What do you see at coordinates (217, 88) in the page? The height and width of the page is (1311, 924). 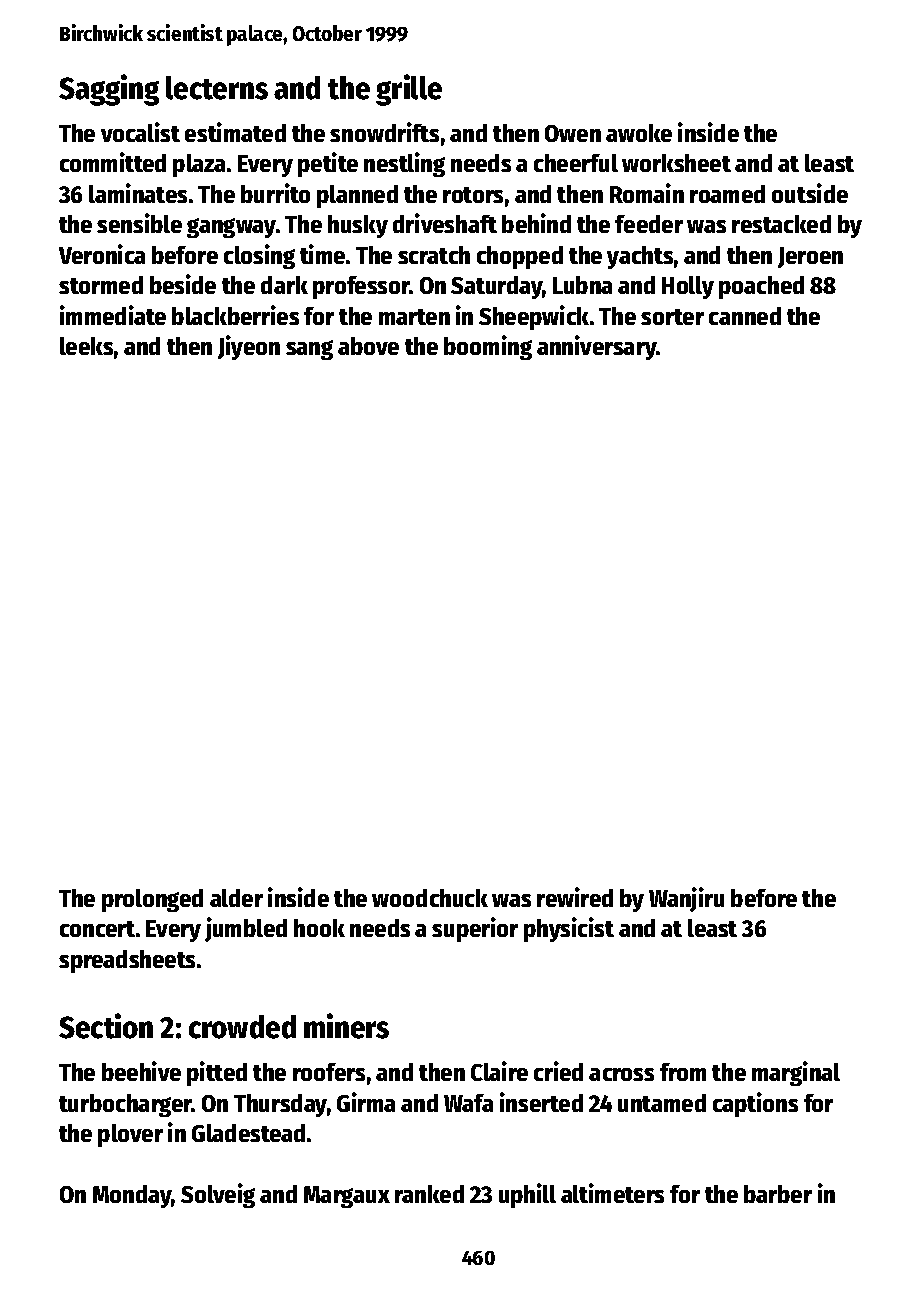 I see `lecterns` at bounding box center [217, 88].
